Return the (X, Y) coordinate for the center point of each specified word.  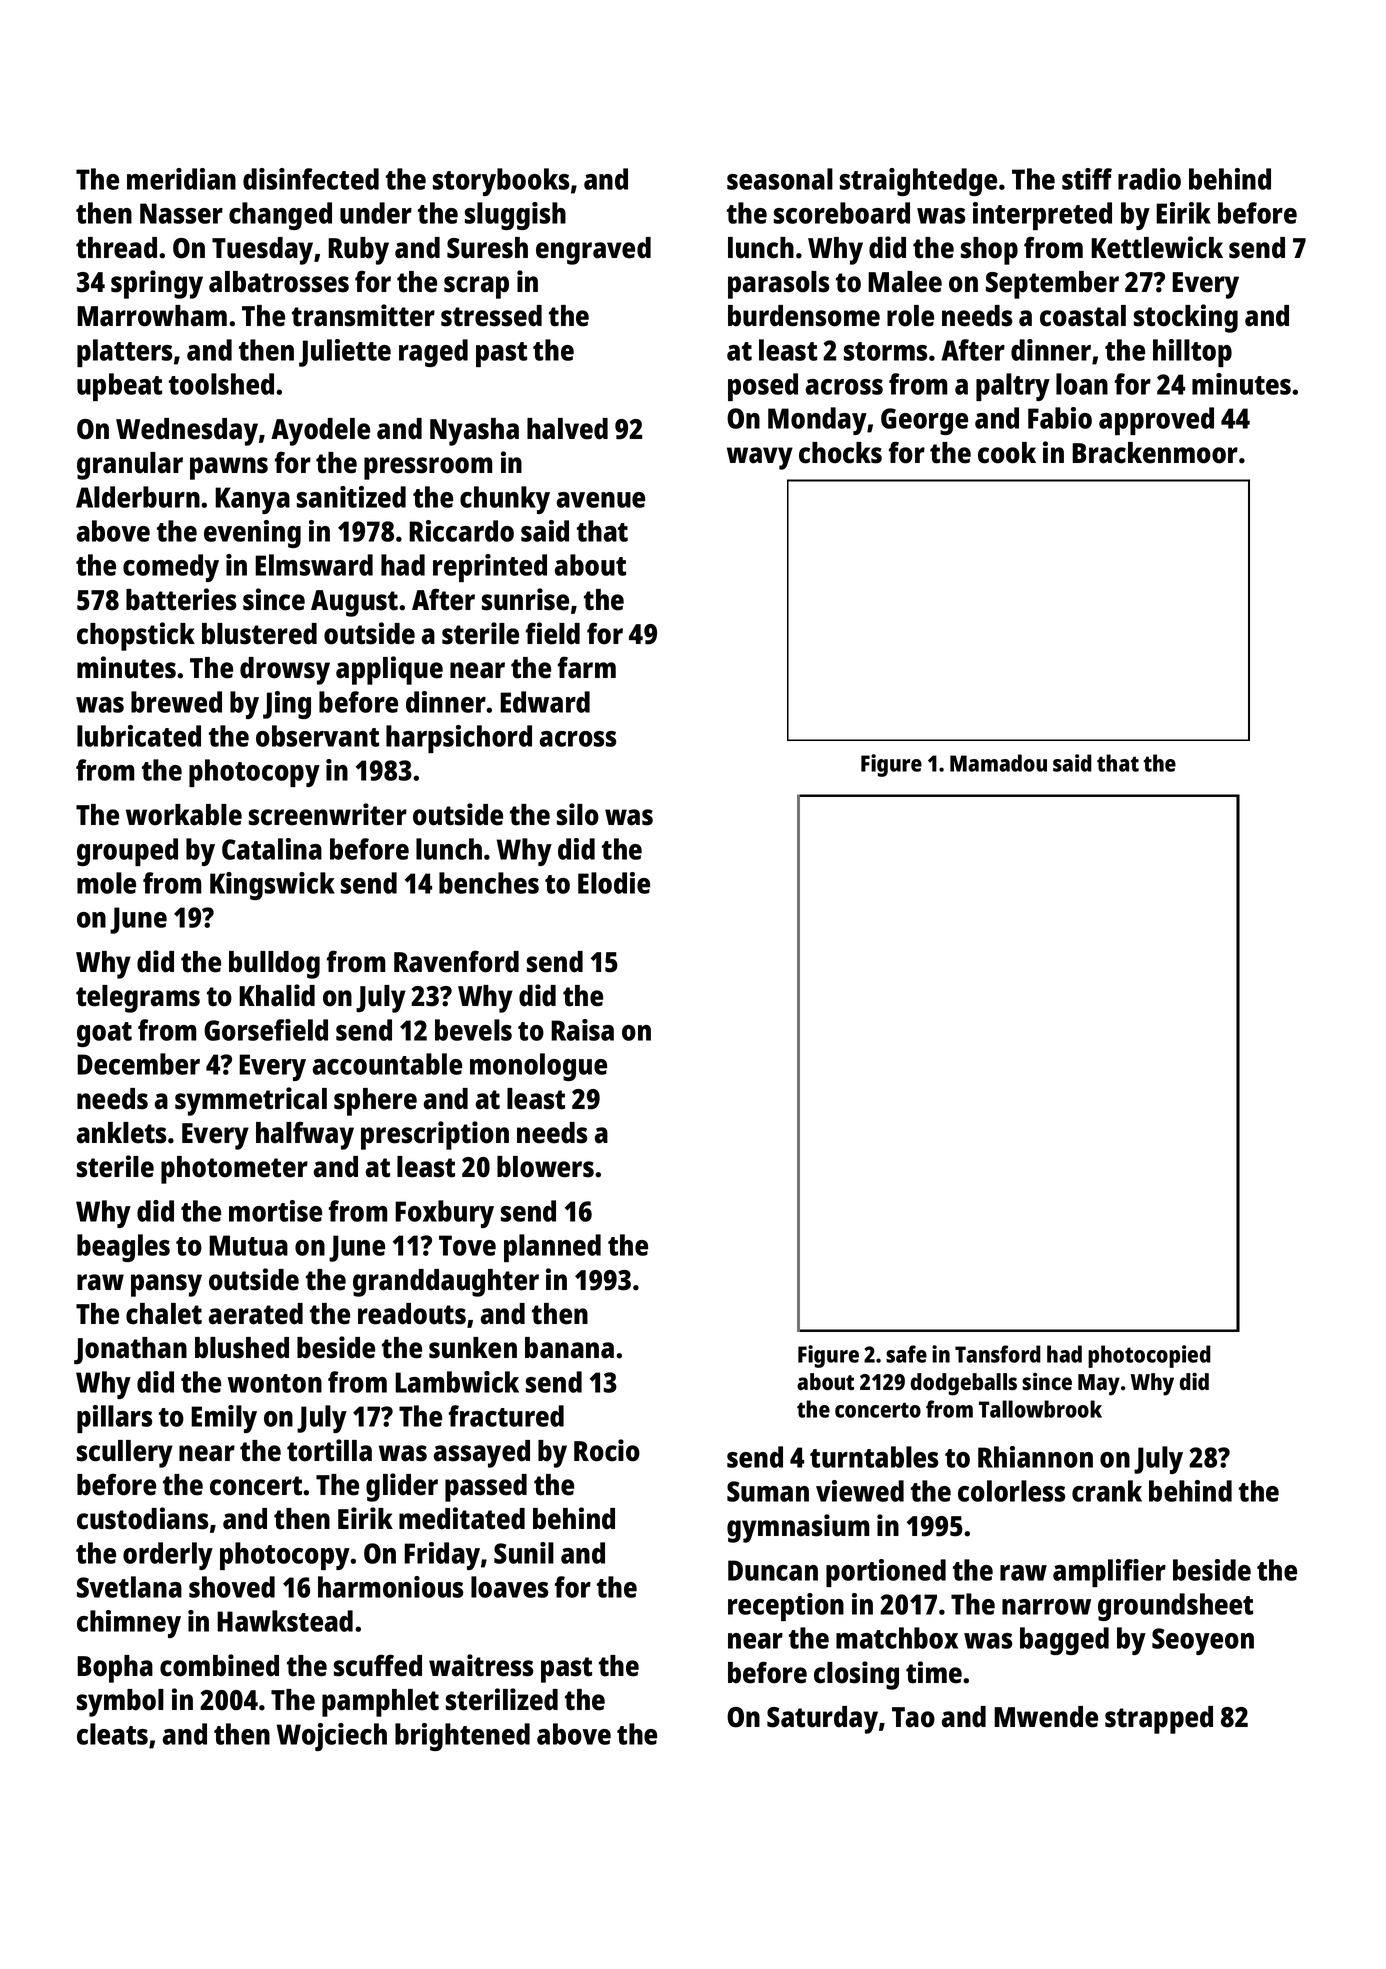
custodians (142, 1518)
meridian (181, 179)
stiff (1087, 179)
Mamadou (998, 763)
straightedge (918, 182)
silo (578, 814)
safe (906, 1354)
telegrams (138, 999)
